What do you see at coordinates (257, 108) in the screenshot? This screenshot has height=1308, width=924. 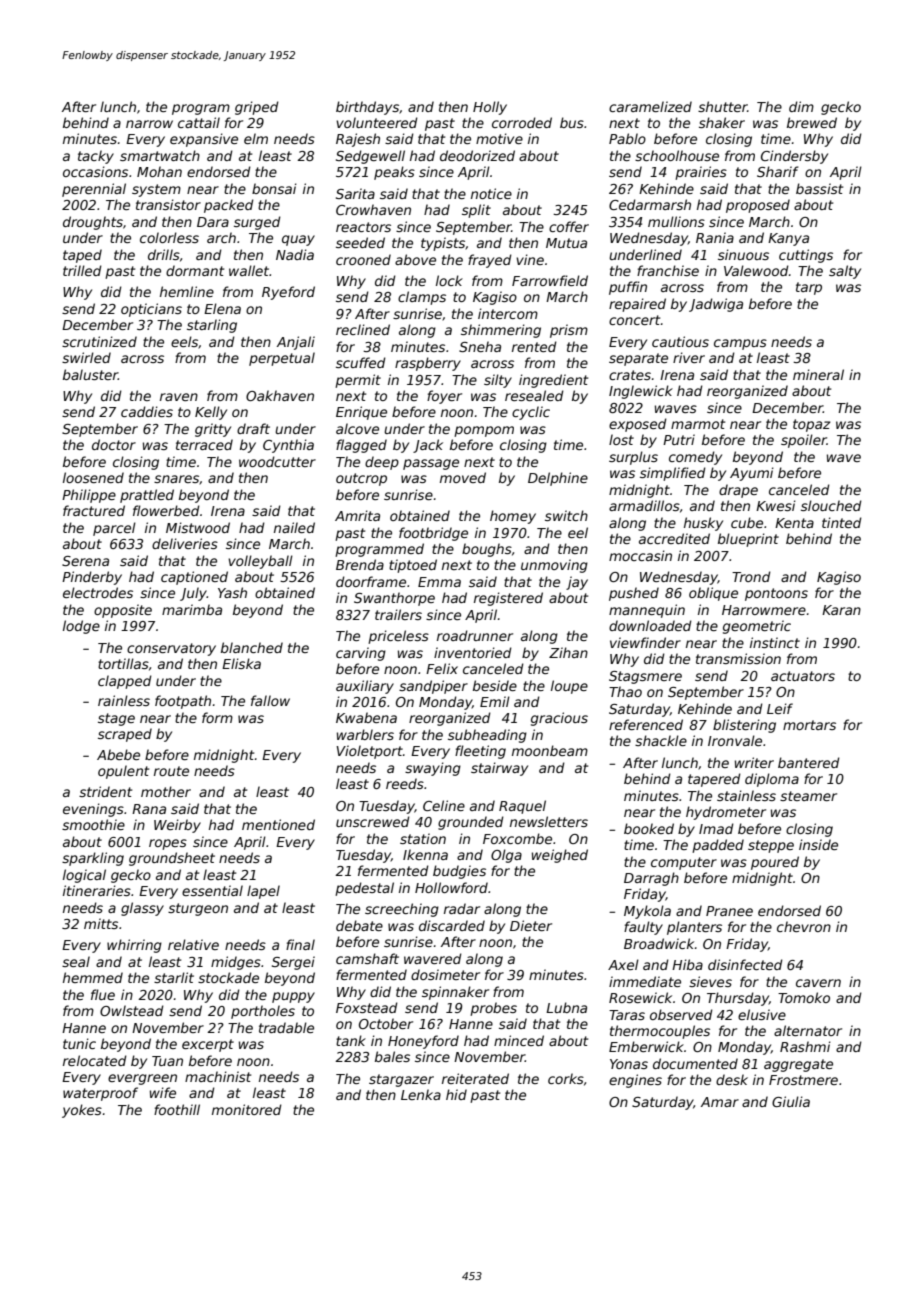 I see `griped` at bounding box center [257, 108].
